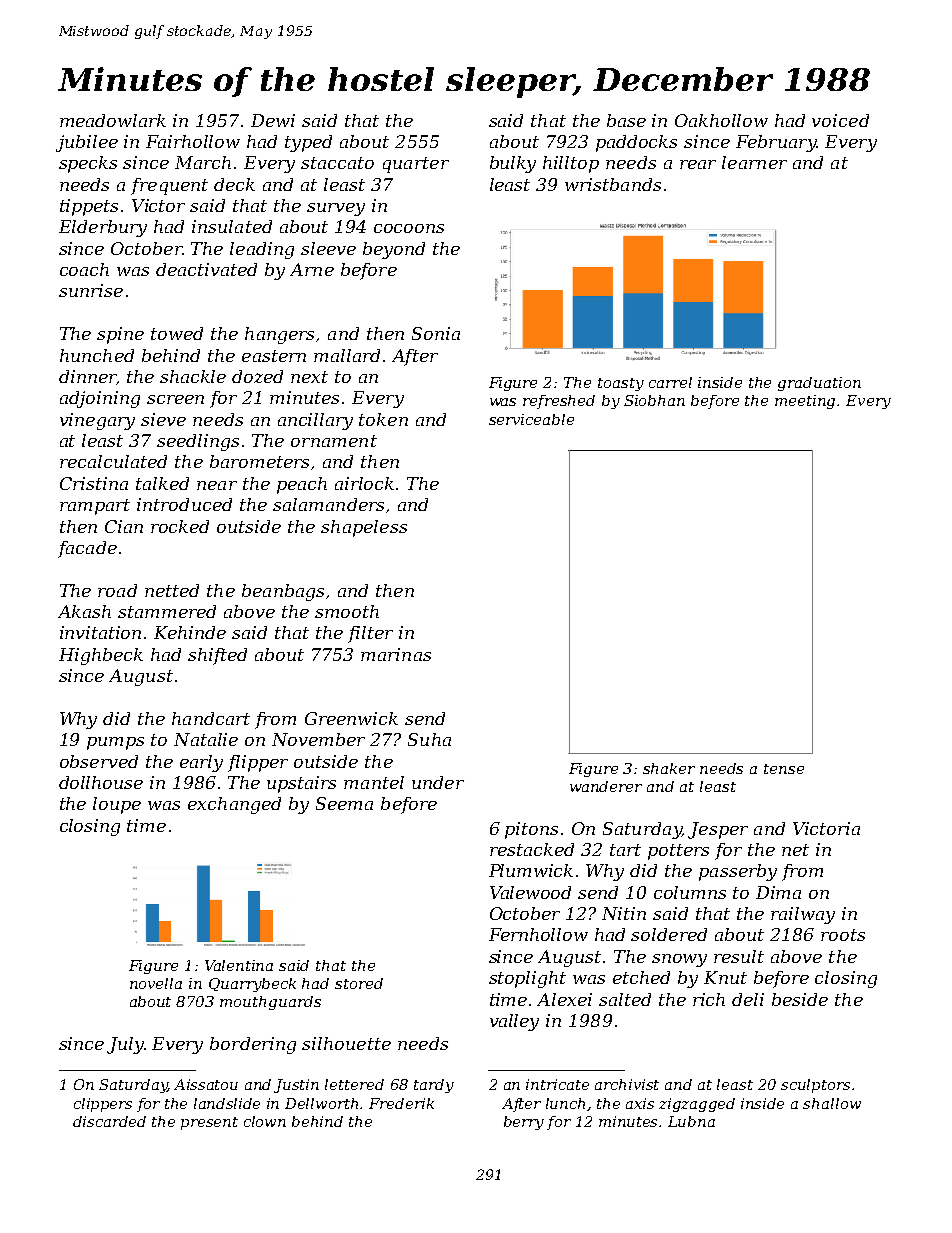 Image resolution: width=952 pixels, height=1233 pixels. Describe the element at coordinates (840, 120) in the screenshot. I see `voiced` at that location.
